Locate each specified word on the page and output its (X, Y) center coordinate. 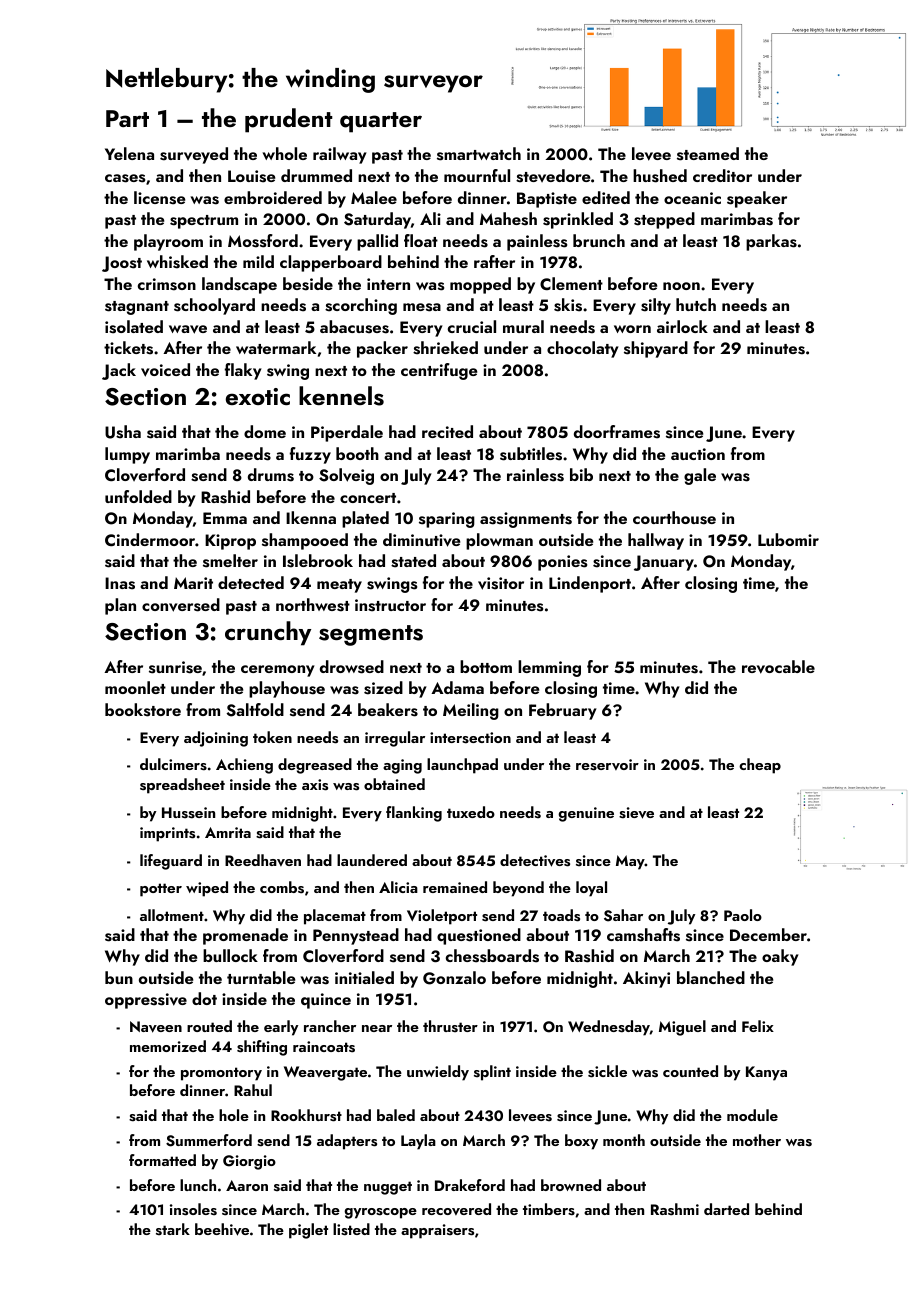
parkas (771, 242)
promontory (221, 1074)
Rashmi (675, 1209)
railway (340, 155)
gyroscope (380, 1213)
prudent (289, 120)
